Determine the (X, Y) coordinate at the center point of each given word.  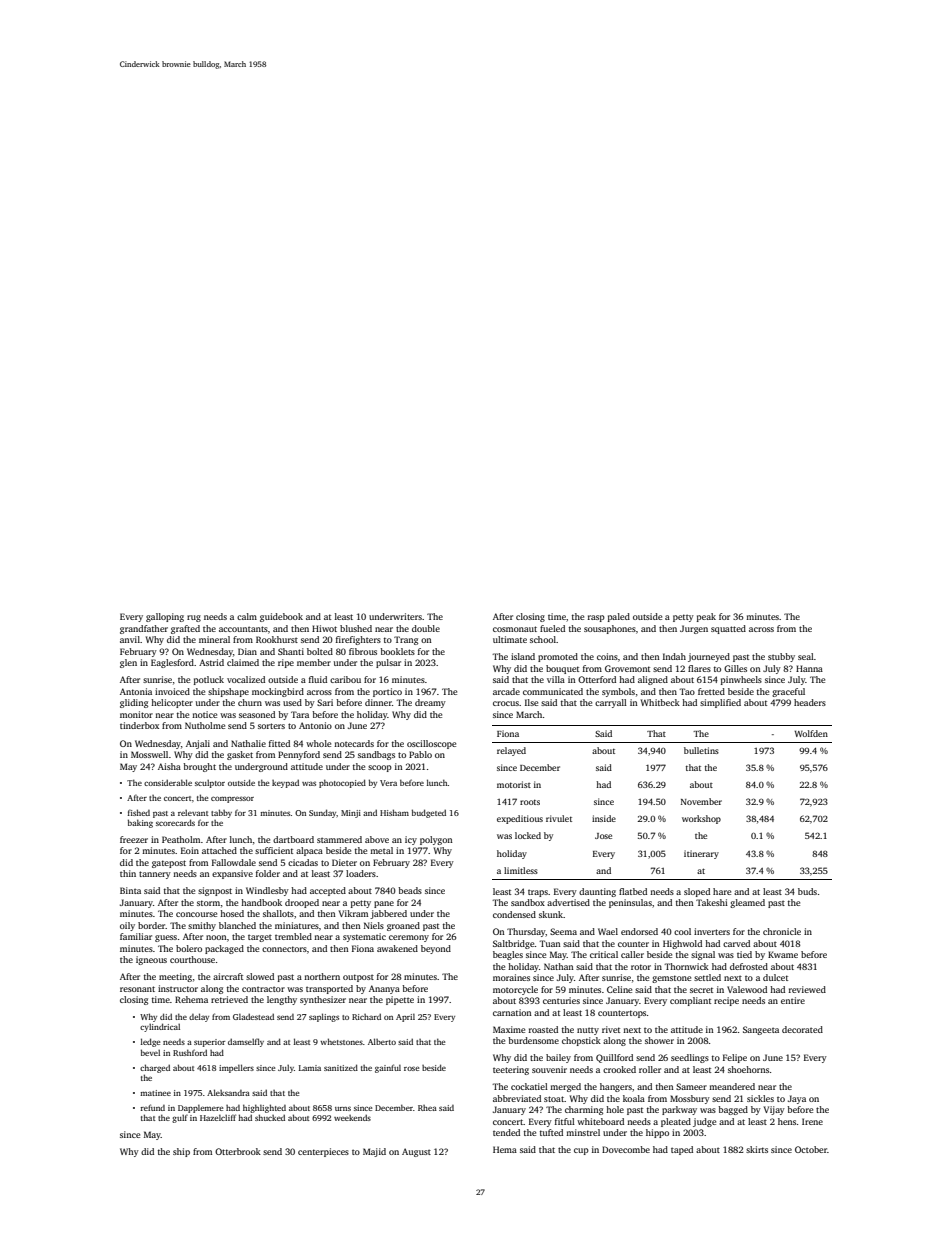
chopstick (581, 1041)
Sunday (323, 813)
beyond (436, 949)
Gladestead (253, 1016)
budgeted (429, 813)
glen (128, 663)
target (260, 938)
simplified (720, 703)
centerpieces (323, 1152)
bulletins (701, 750)
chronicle (782, 931)
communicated (553, 691)
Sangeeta (761, 1030)
